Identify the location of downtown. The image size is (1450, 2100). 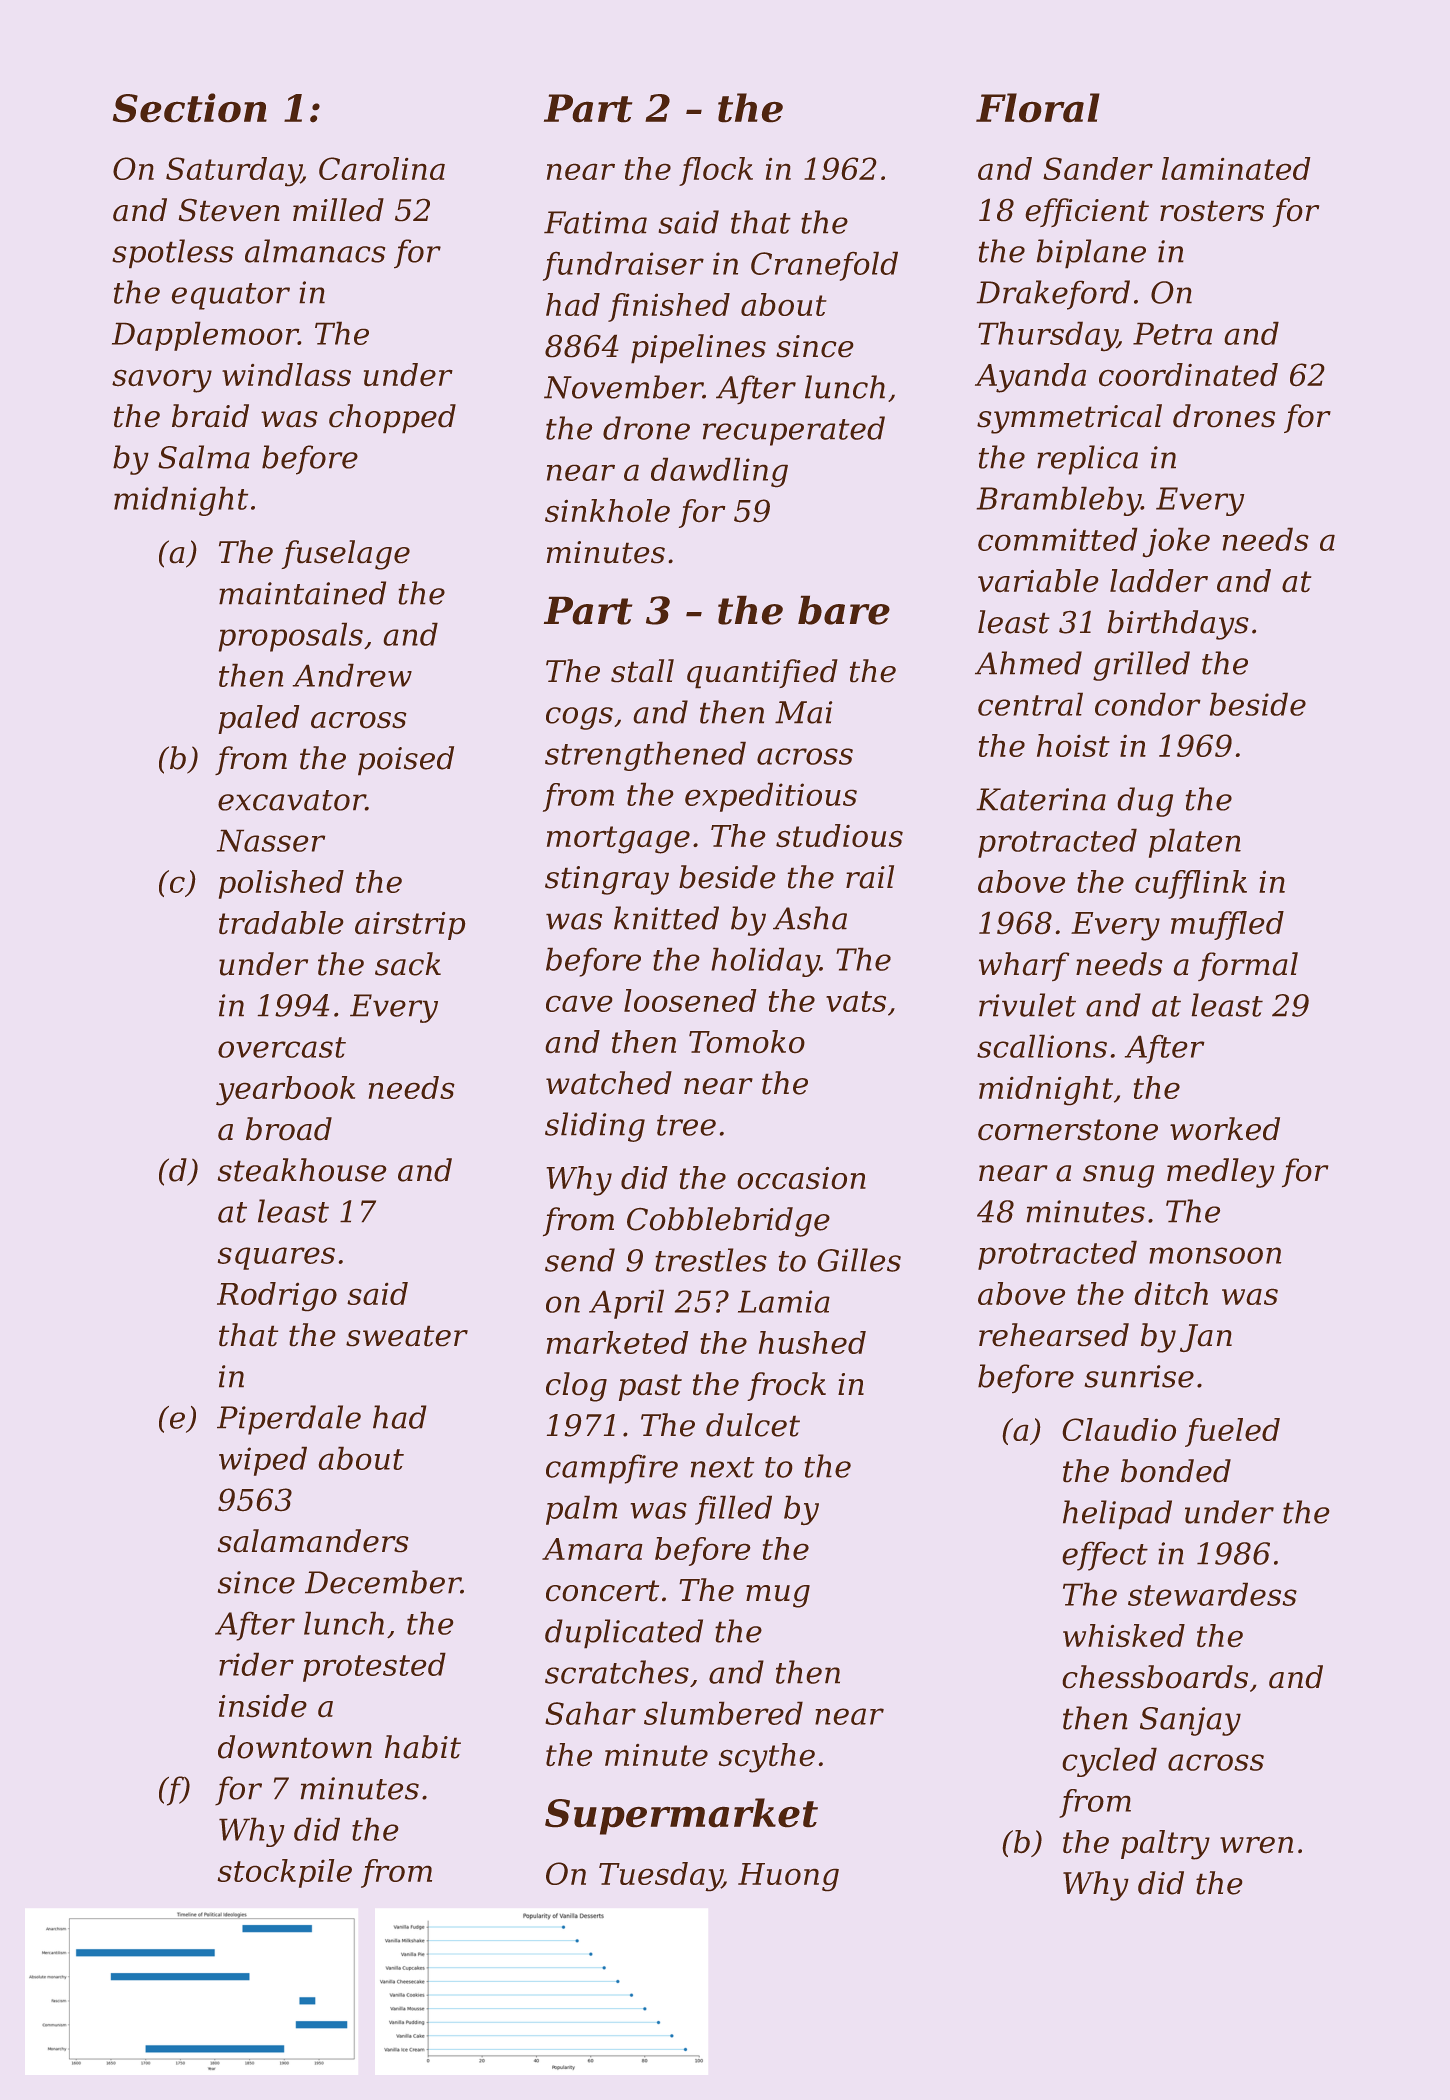
(295, 1747).
